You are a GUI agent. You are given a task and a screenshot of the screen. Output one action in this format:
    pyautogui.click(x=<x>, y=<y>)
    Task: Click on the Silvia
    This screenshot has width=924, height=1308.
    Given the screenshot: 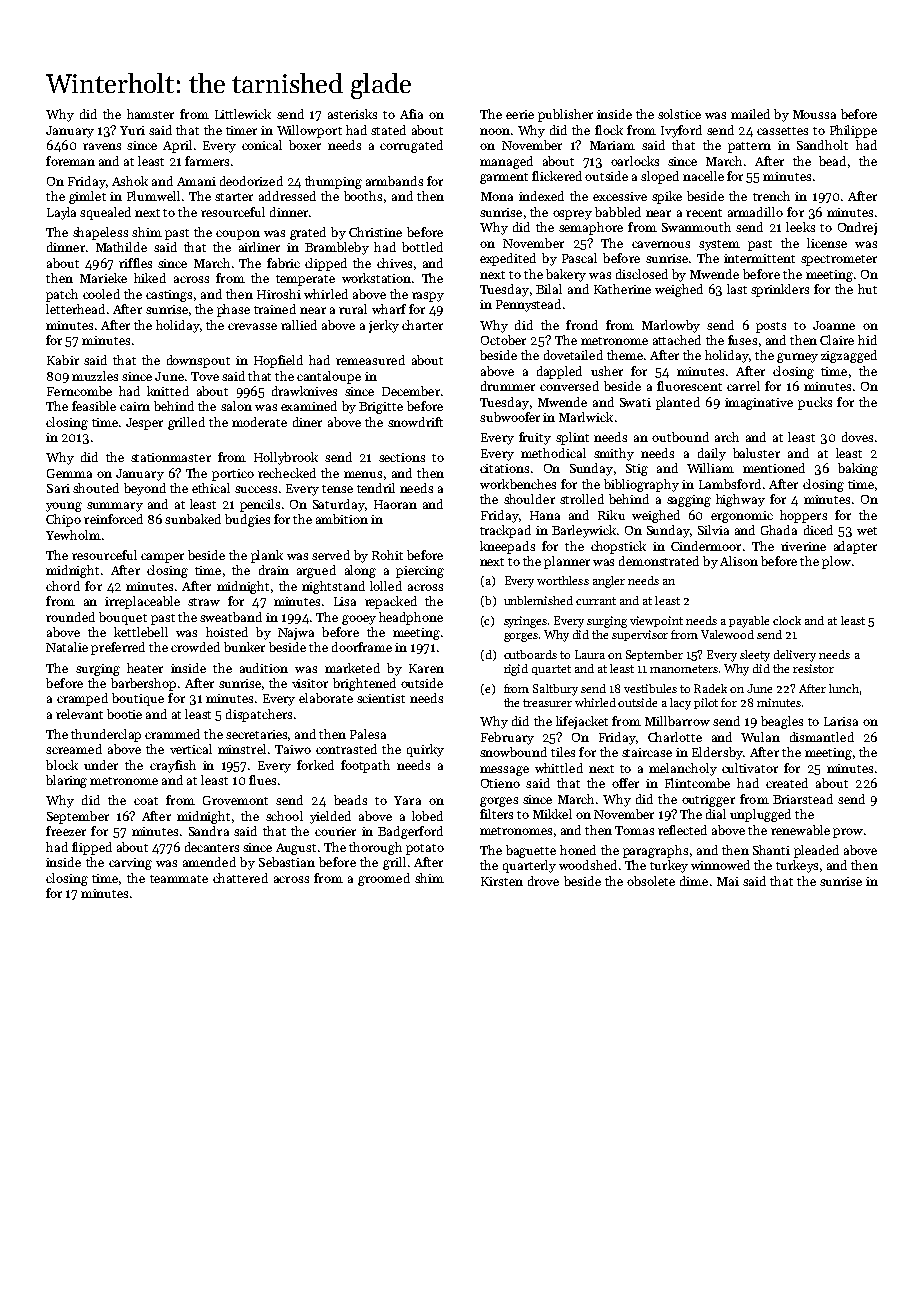 What is the action you would take?
    pyautogui.click(x=713, y=530)
